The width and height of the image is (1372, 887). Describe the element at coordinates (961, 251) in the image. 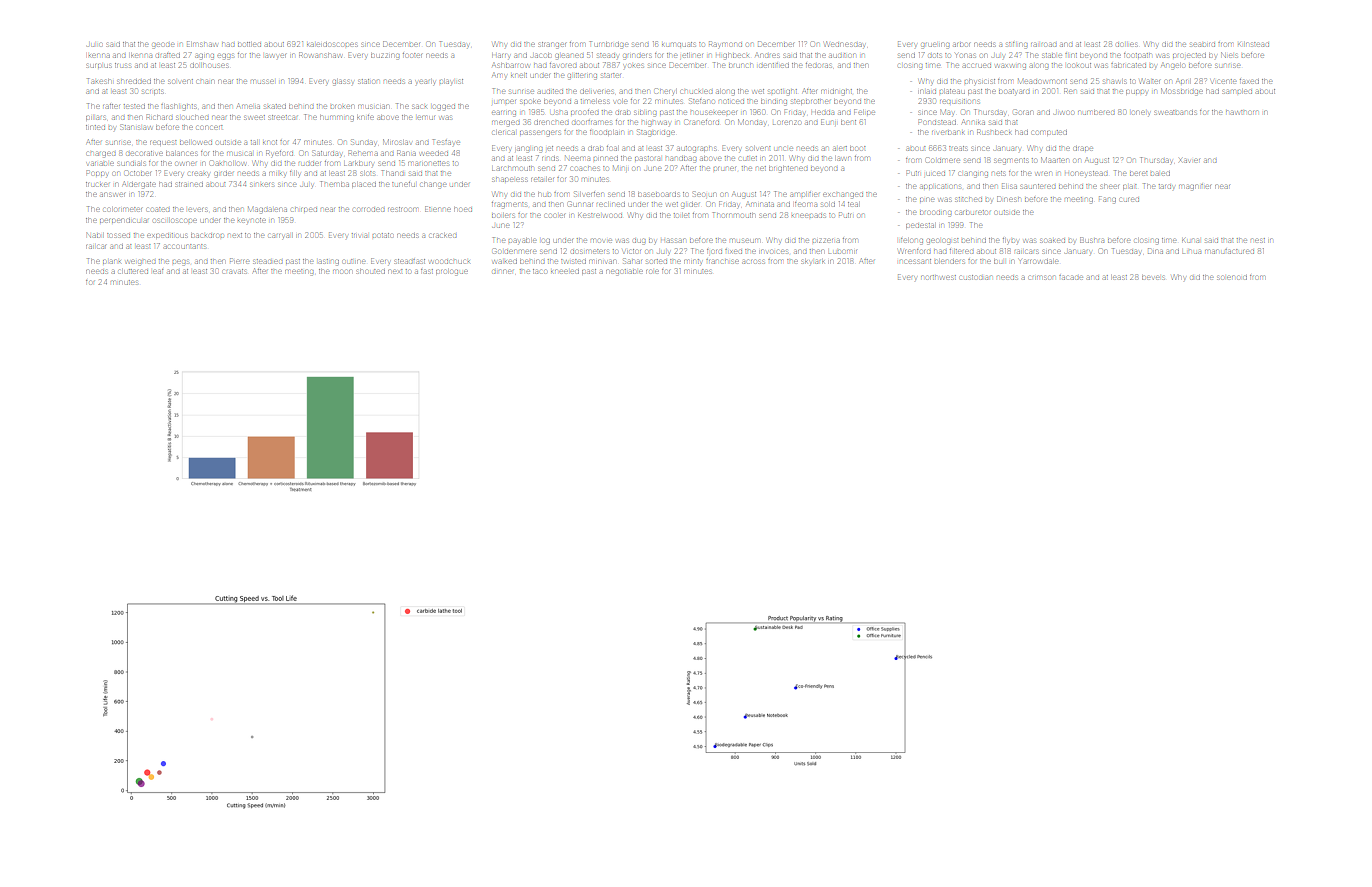

I see `filtered` at that location.
